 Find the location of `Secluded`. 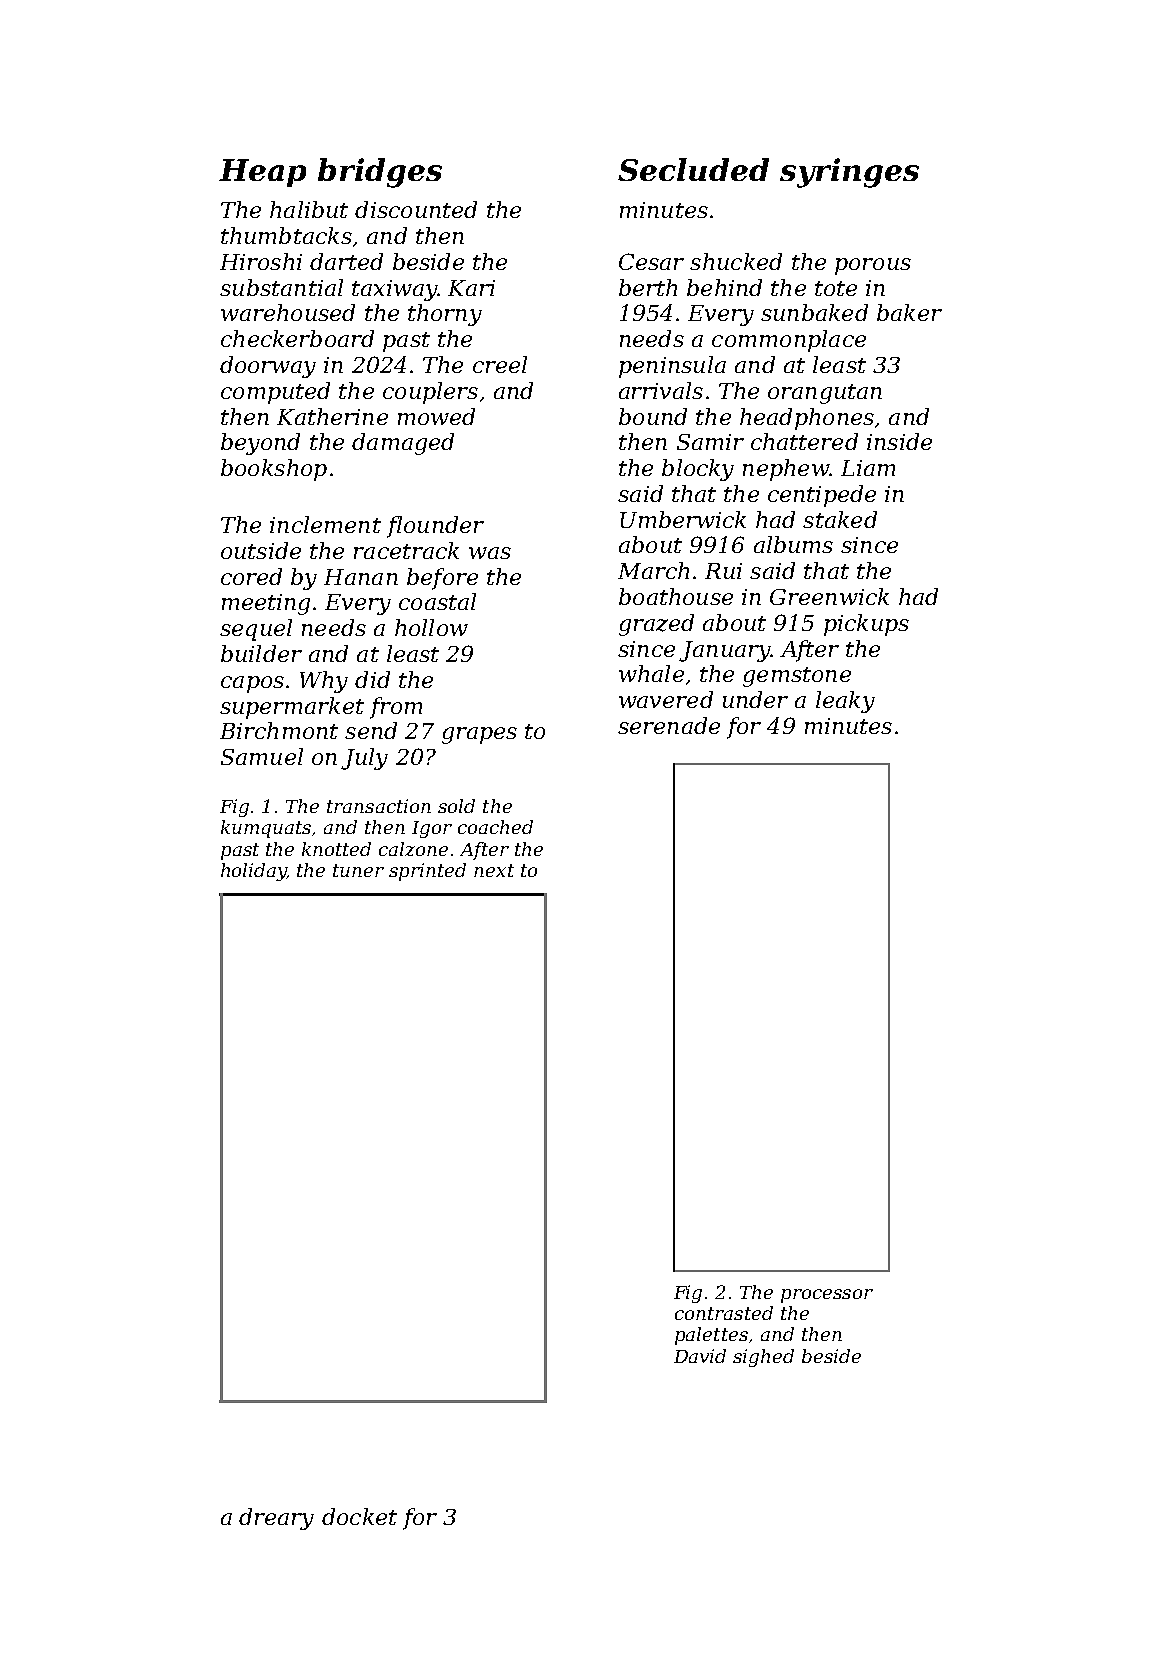

Secluded is located at coordinates (693, 169).
